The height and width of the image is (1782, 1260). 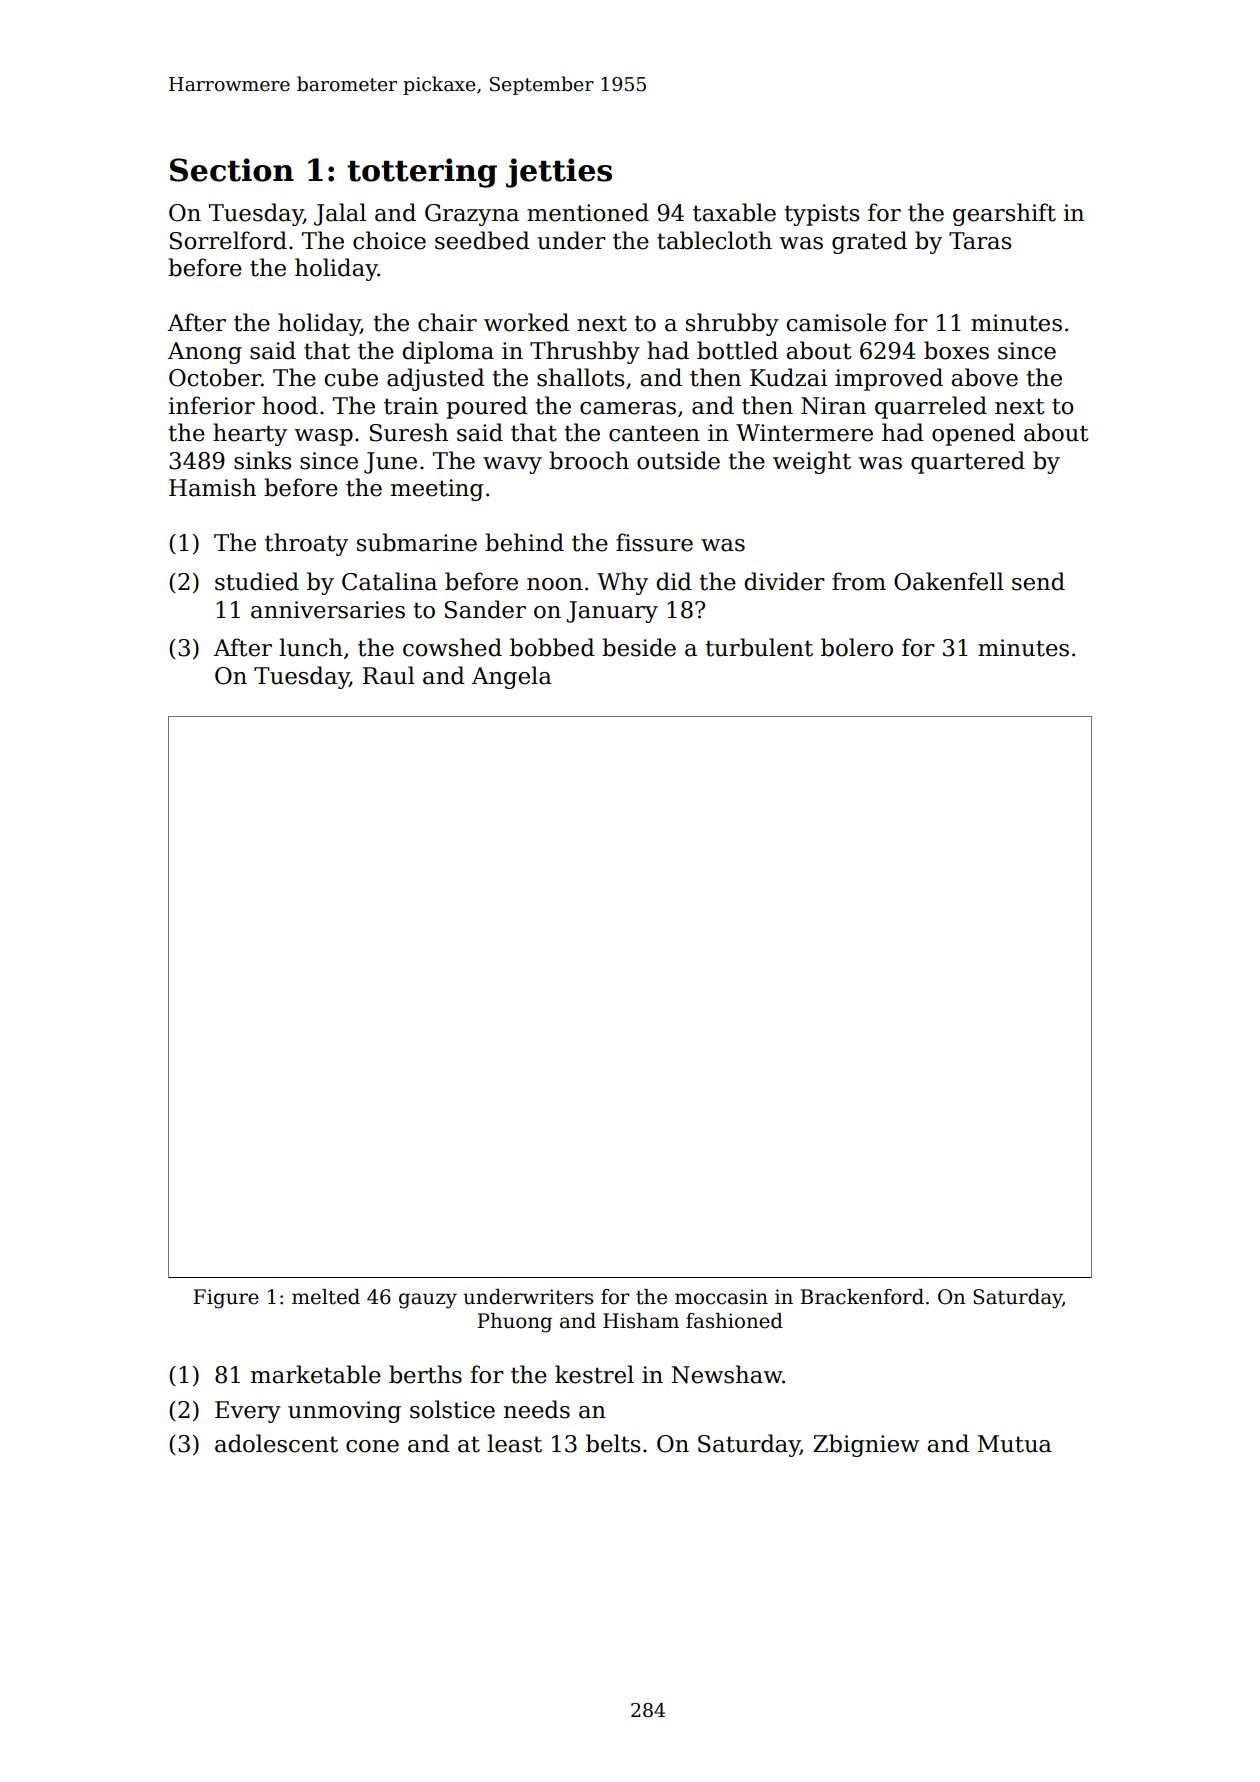 I want to click on opened, so click(x=973, y=434).
